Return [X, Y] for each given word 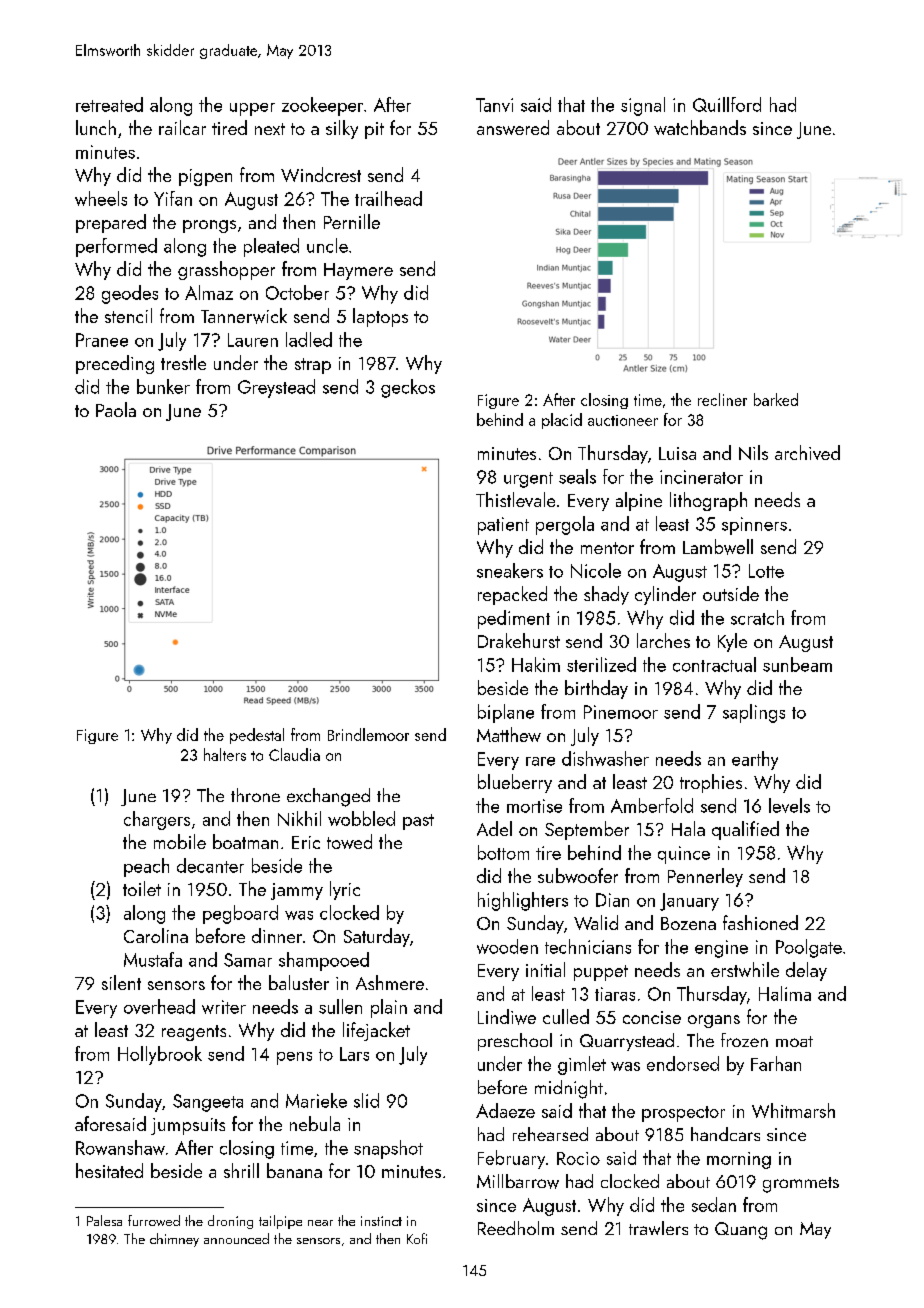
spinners [754, 526]
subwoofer [578, 875]
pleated [271, 247]
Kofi [417, 1238]
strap [313, 366]
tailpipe [280, 1222]
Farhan [776, 1063]
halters [225, 754]
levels [789, 805]
